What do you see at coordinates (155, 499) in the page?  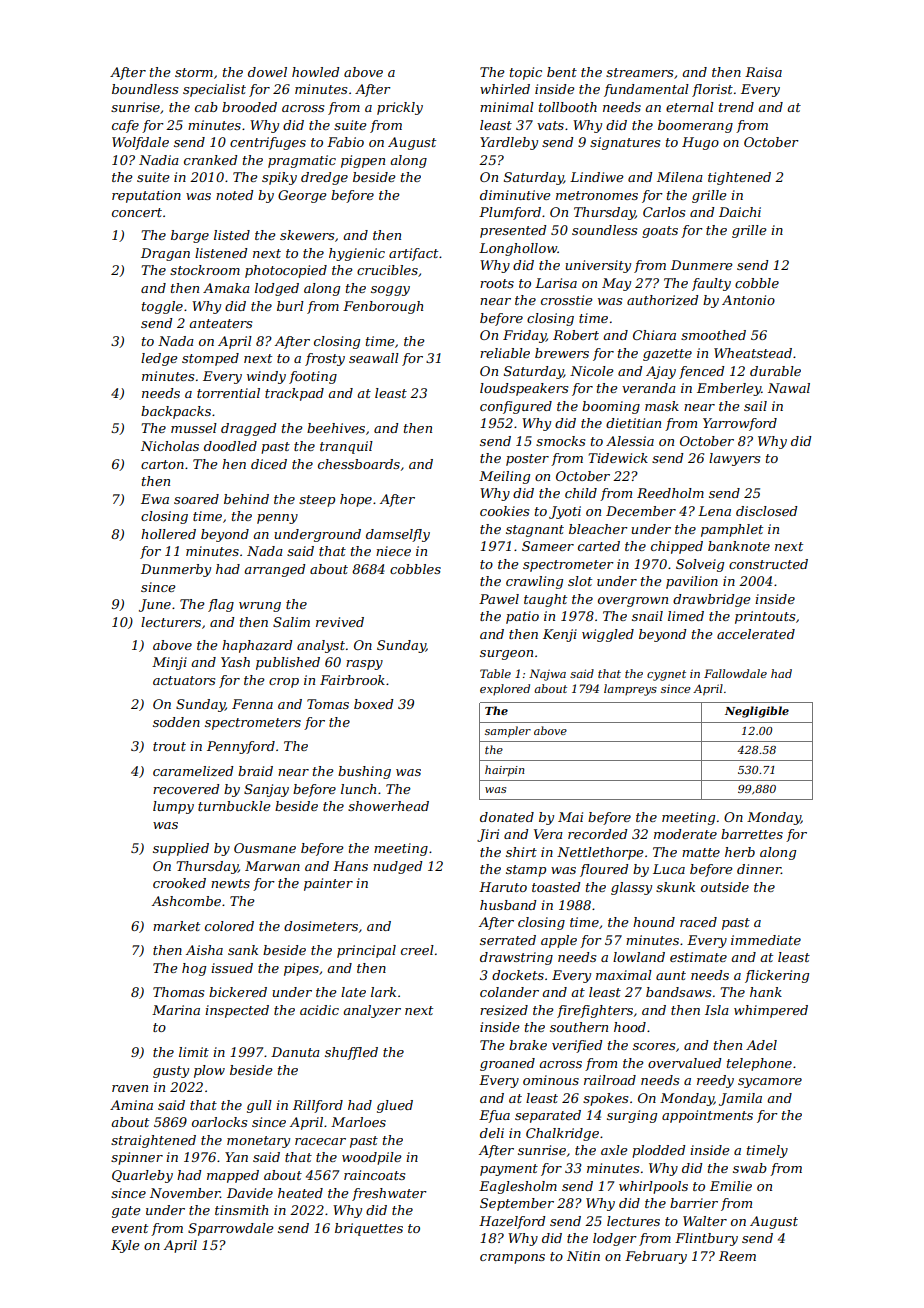 I see `Ewa` at bounding box center [155, 499].
